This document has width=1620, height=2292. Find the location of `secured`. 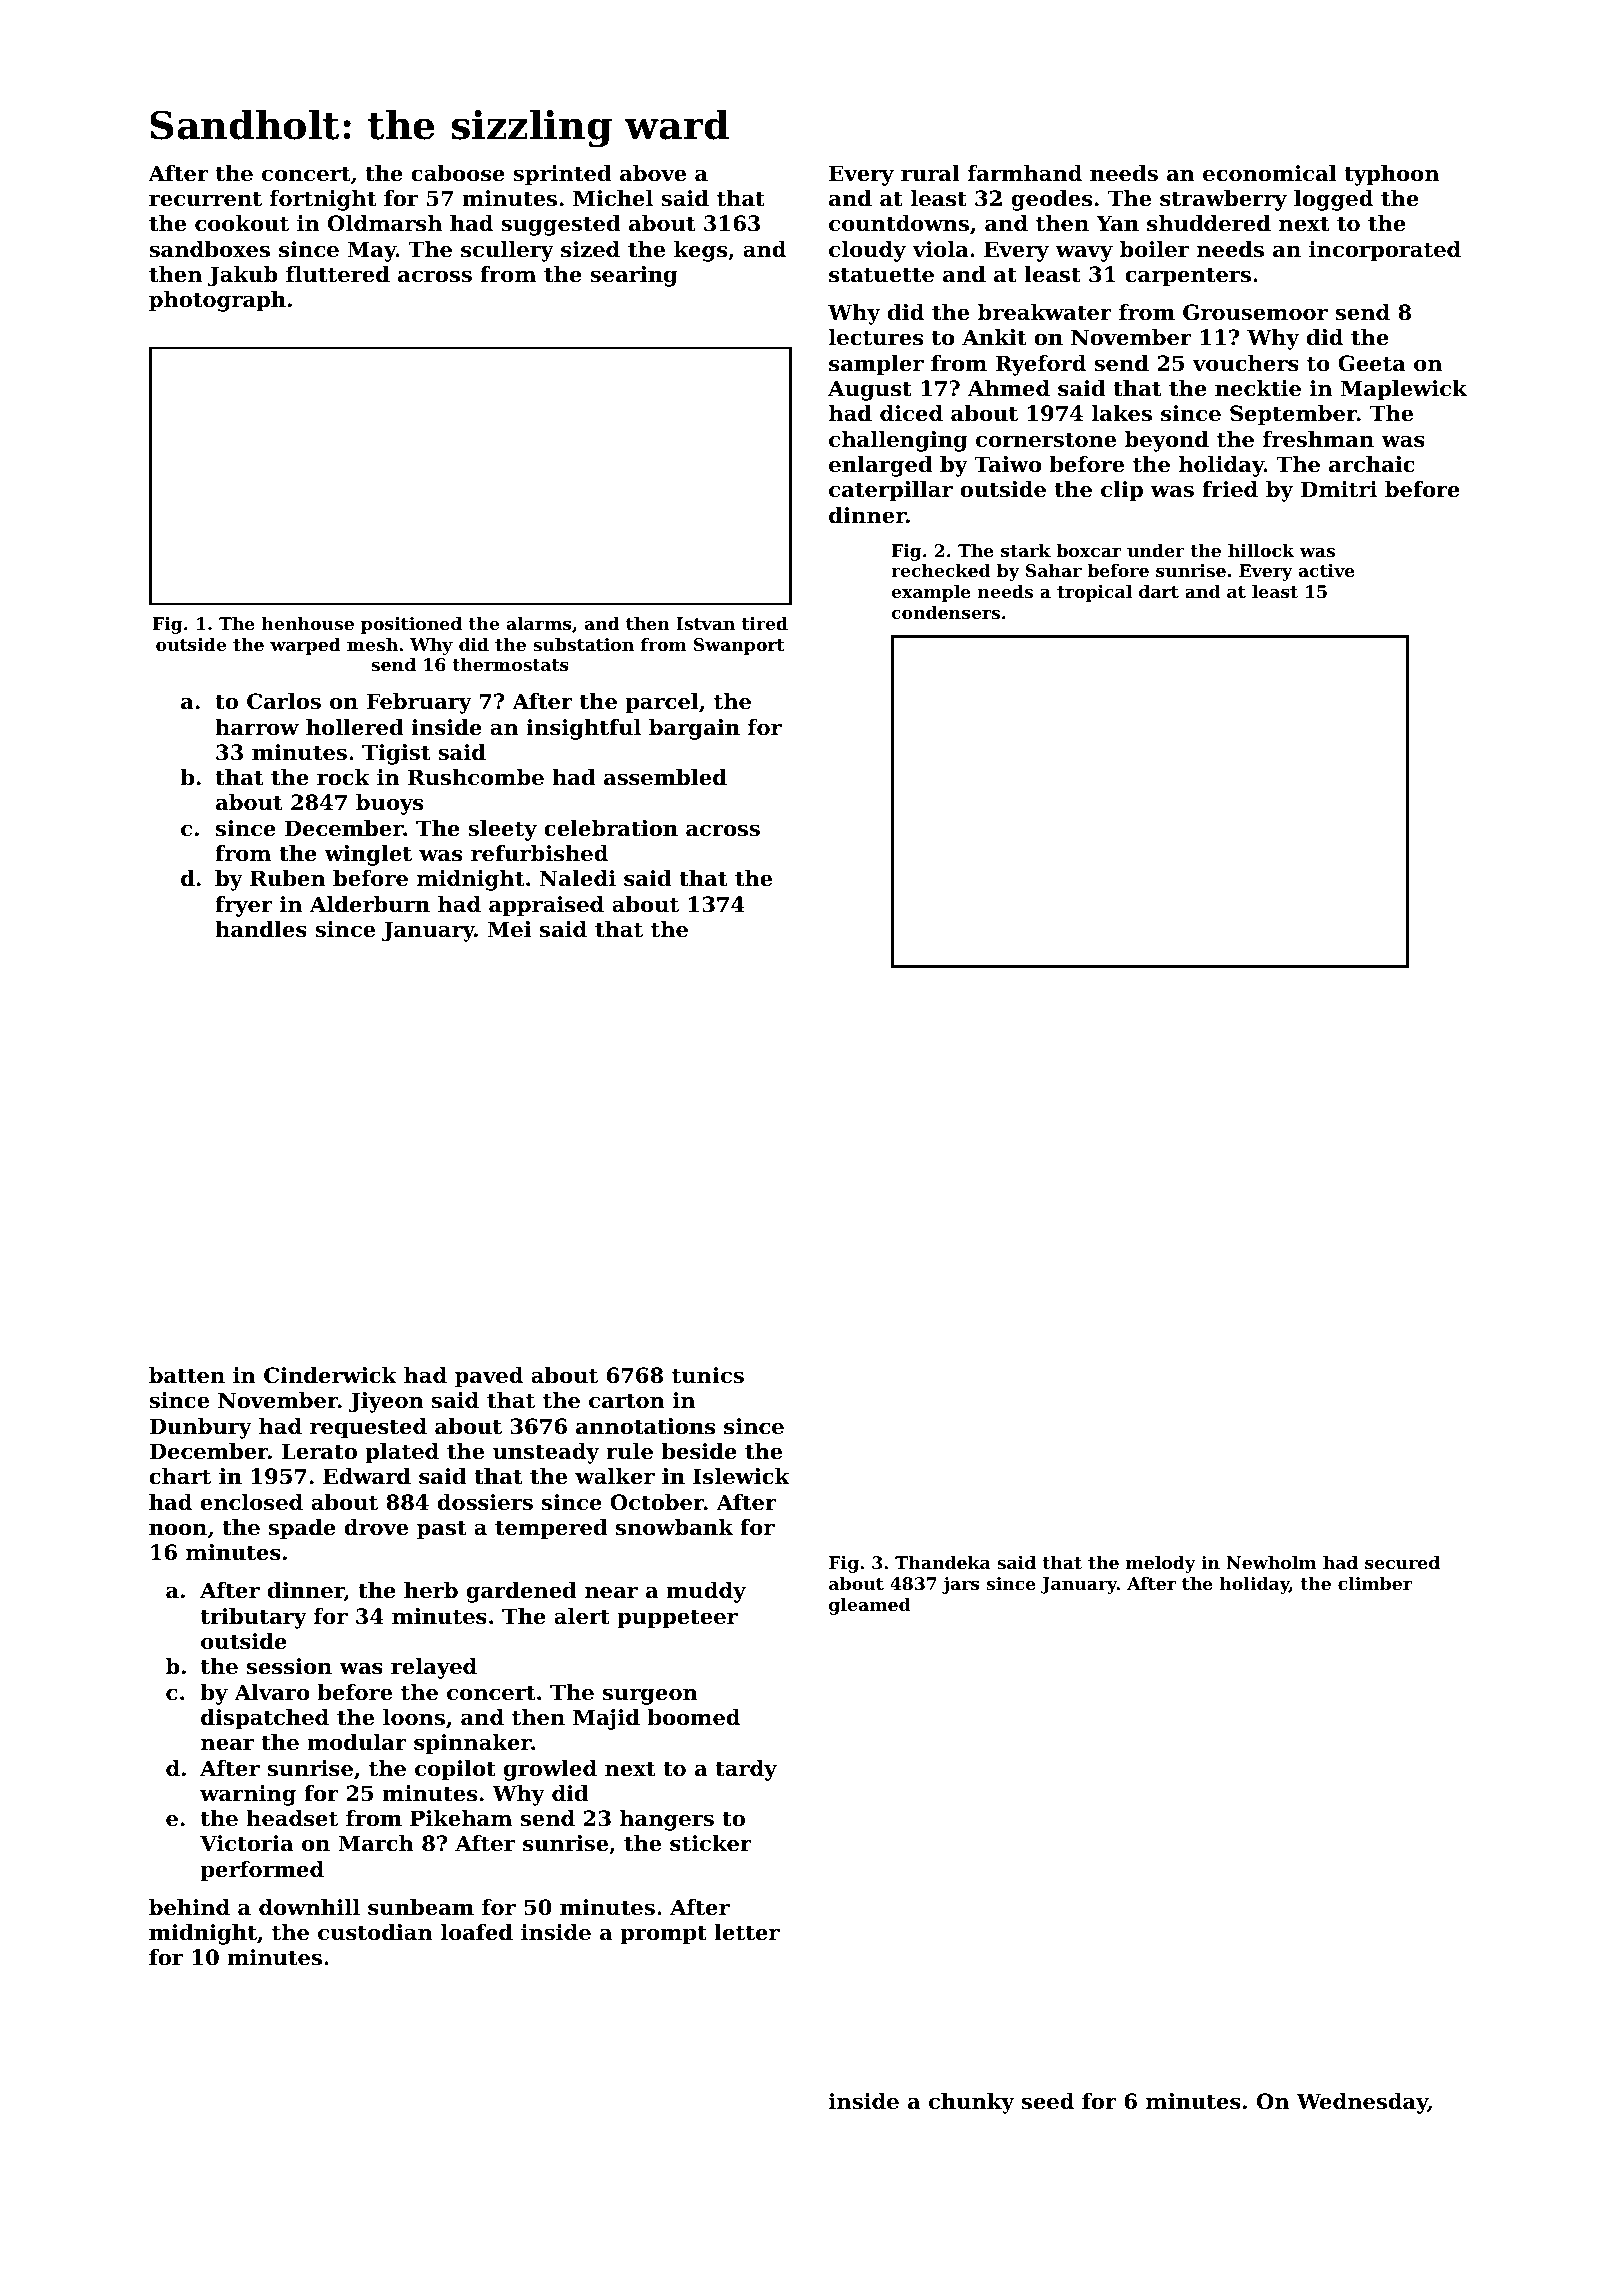

secured is located at coordinates (1402, 1562).
